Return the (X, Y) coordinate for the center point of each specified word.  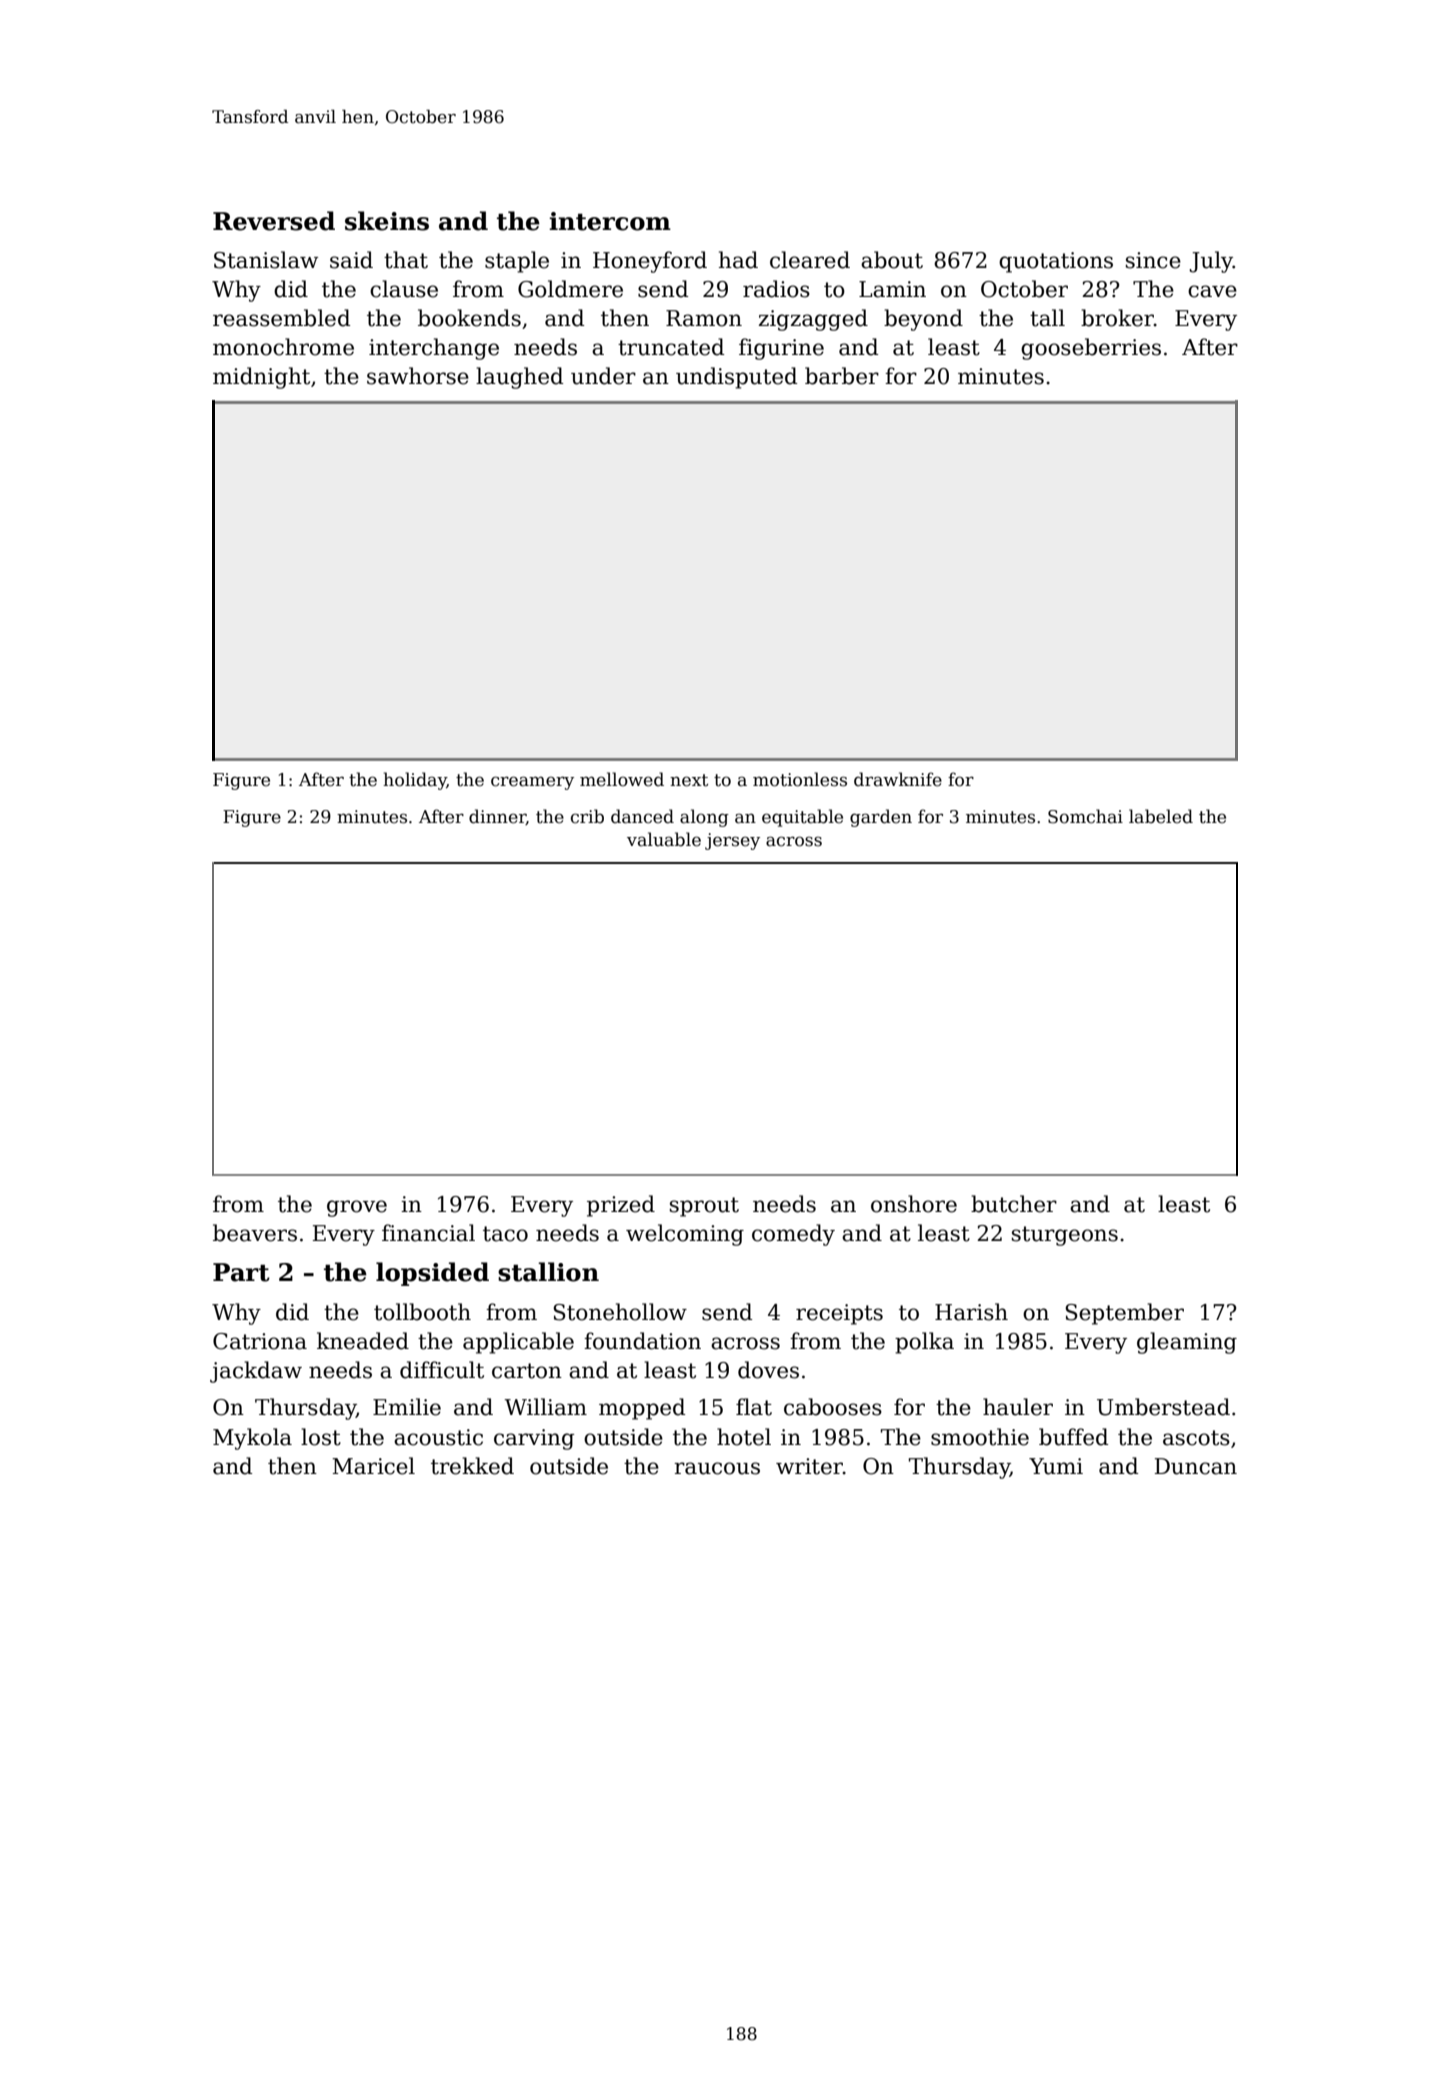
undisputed (737, 378)
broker (1117, 318)
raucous (717, 1468)
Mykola (252, 1439)
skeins (387, 221)
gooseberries (1091, 349)
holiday (415, 781)
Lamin (892, 289)
